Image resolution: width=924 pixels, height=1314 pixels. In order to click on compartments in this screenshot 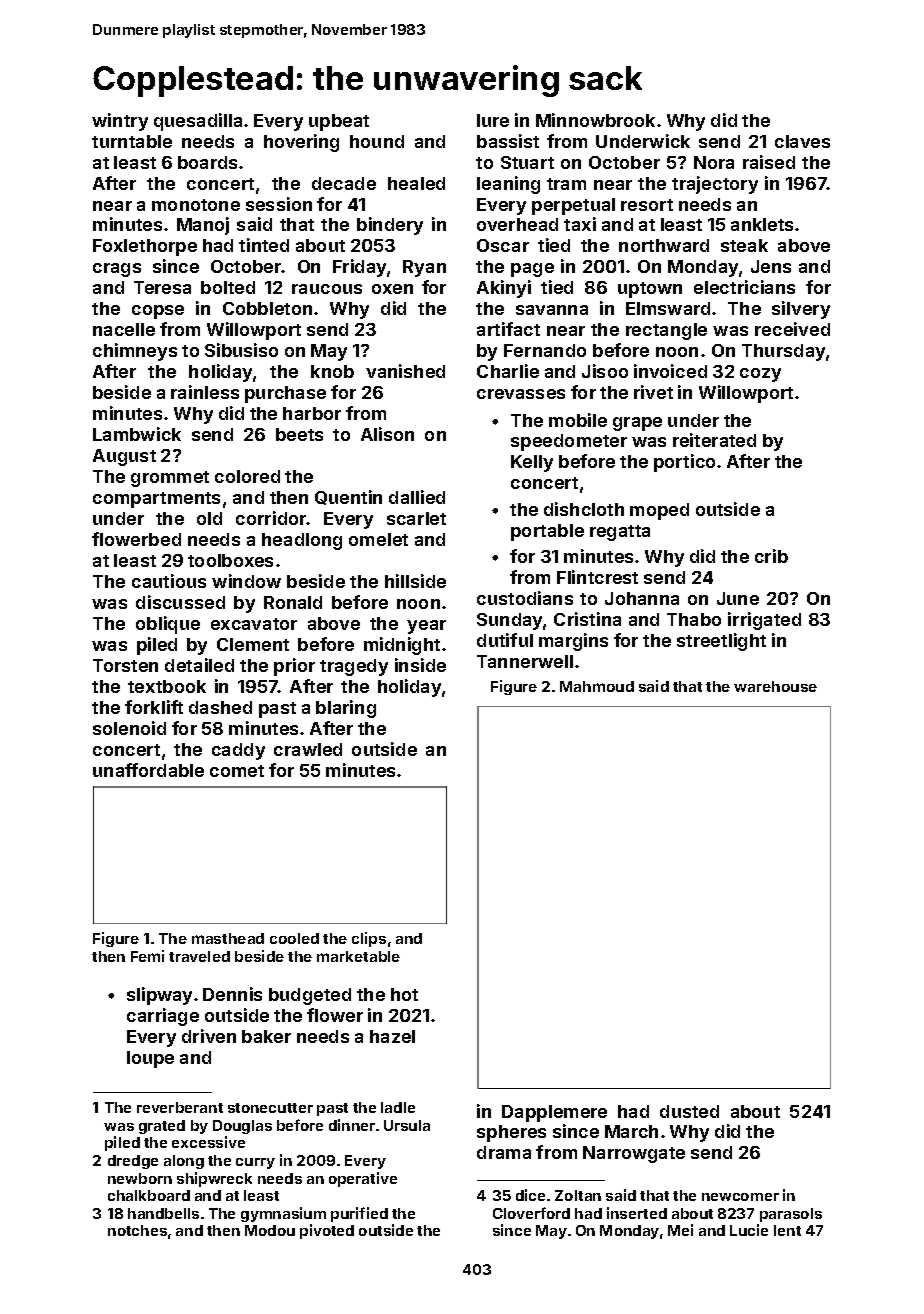, I will do `click(156, 500)`.
